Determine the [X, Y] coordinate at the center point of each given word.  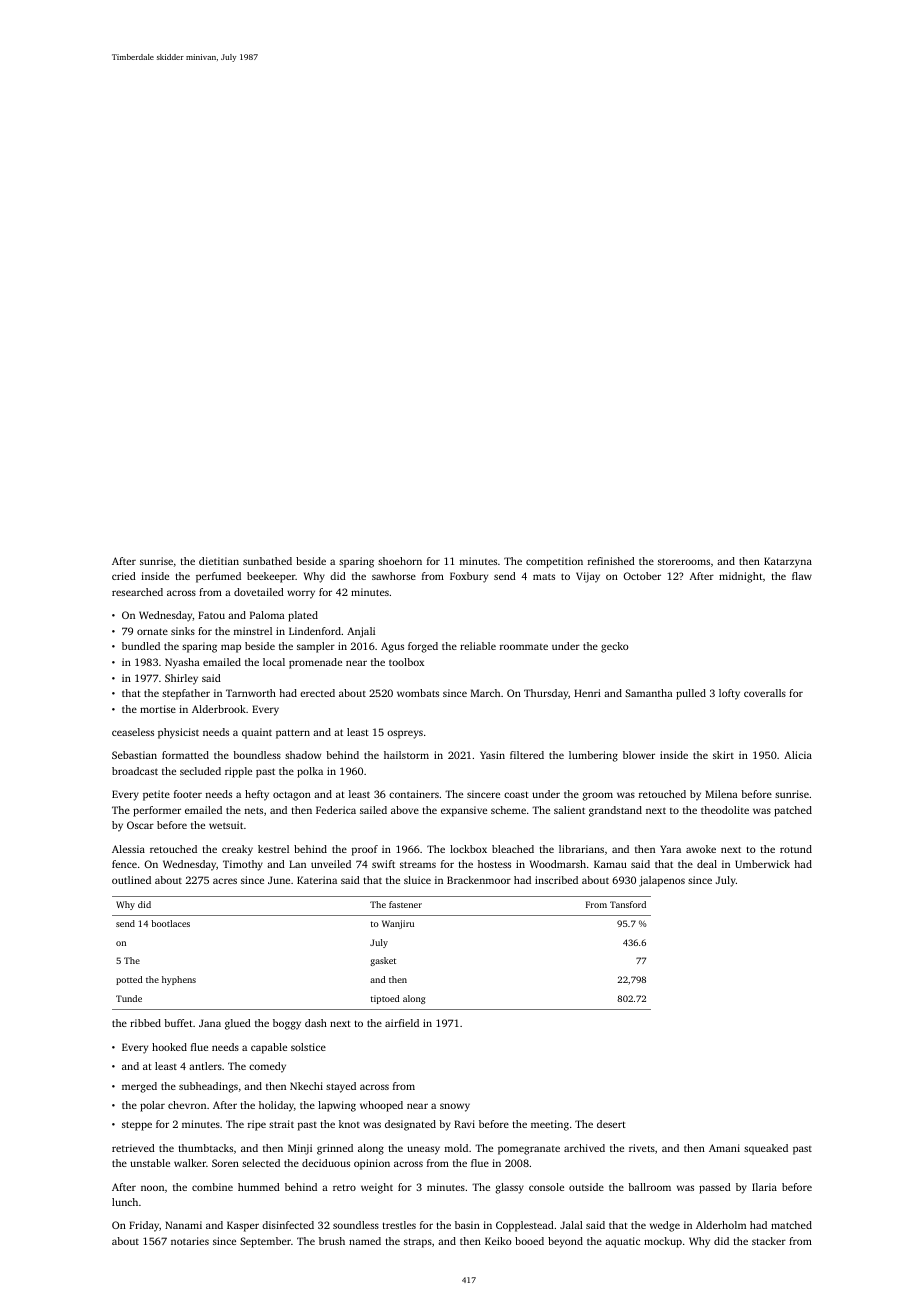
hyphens [179, 980]
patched [793, 811]
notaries [190, 1241]
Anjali [361, 632]
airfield [402, 1023]
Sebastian [134, 755]
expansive [464, 811]
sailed [373, 810]
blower [639, 755]
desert [611, 1124]
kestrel [273, 849]
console [546, 1187]
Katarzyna [788, 562]
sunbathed [267, 561]
